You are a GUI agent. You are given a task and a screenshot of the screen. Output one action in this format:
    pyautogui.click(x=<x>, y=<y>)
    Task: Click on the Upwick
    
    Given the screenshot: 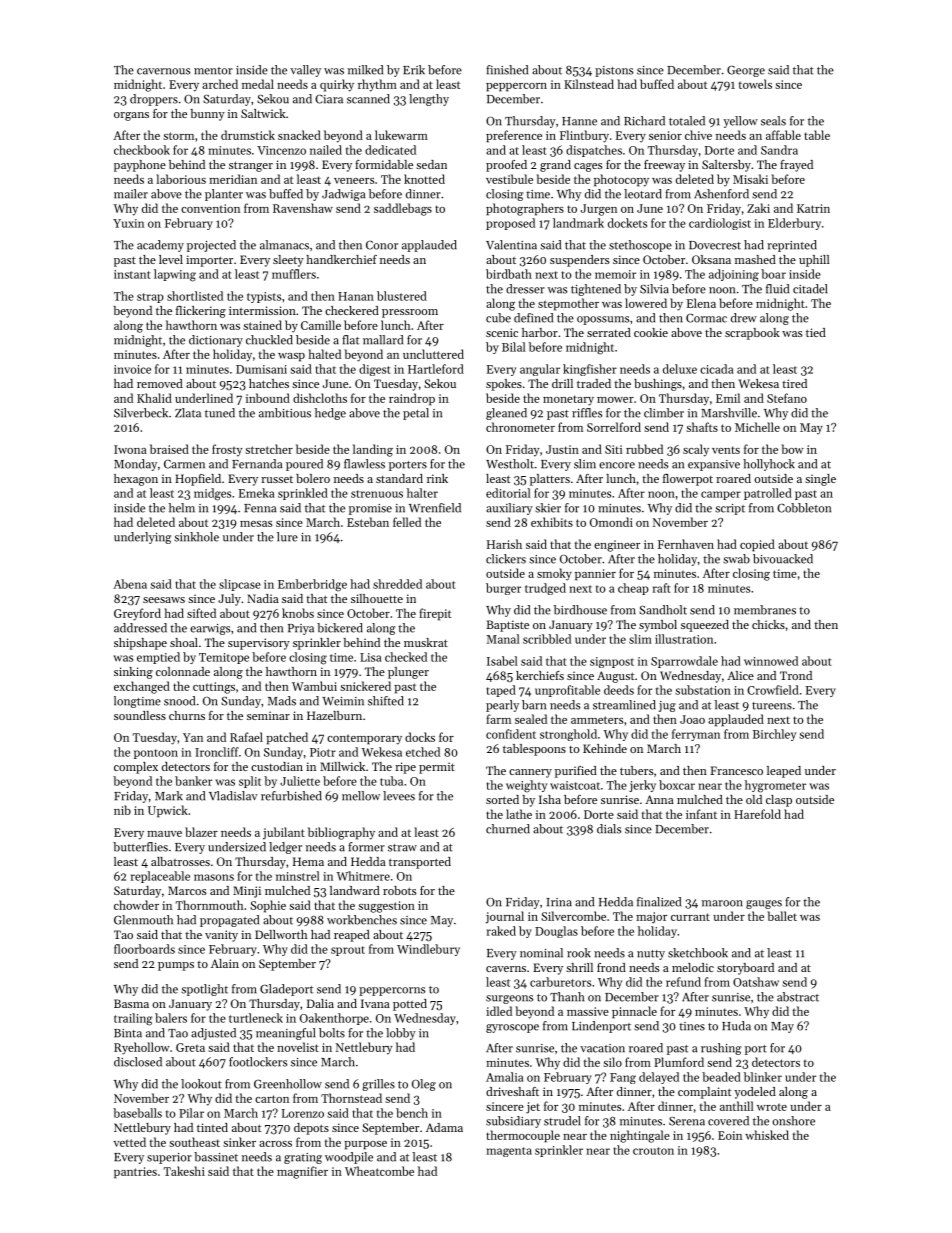 What is the action you would take?
    pyautogui.click(x=168, y=811)
